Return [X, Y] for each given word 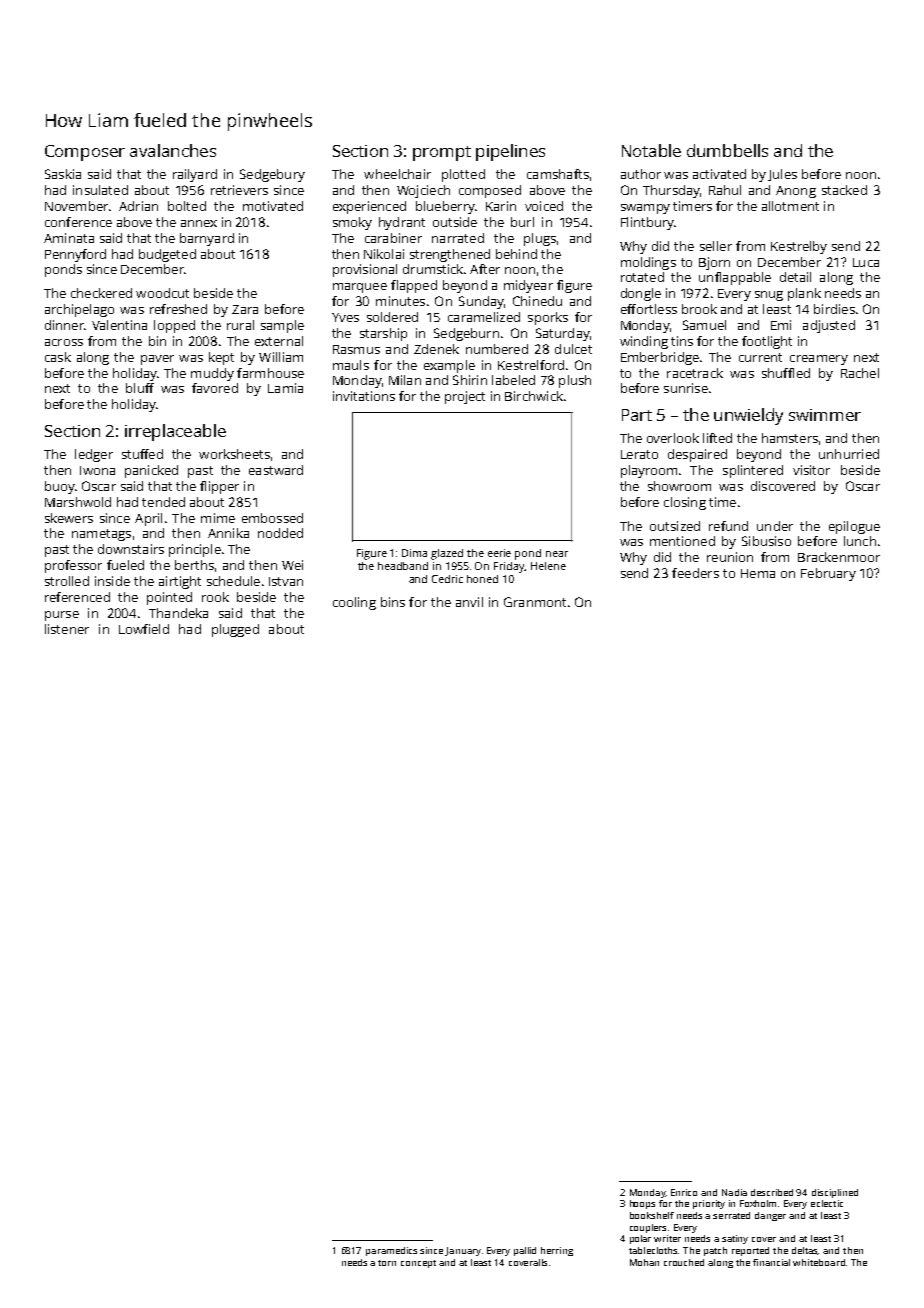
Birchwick [534, 396]
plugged [235, 630]
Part [637, 415]
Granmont [535, 602]
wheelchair [397, 174]
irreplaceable [175, 432]
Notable [651, 150]
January [463, 1251]
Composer [85, 153]
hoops [642, 1204]
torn [387, 1263]
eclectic [827, 1203]
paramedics [391, 1251]
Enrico [684, 1192]
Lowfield [144, 629]
